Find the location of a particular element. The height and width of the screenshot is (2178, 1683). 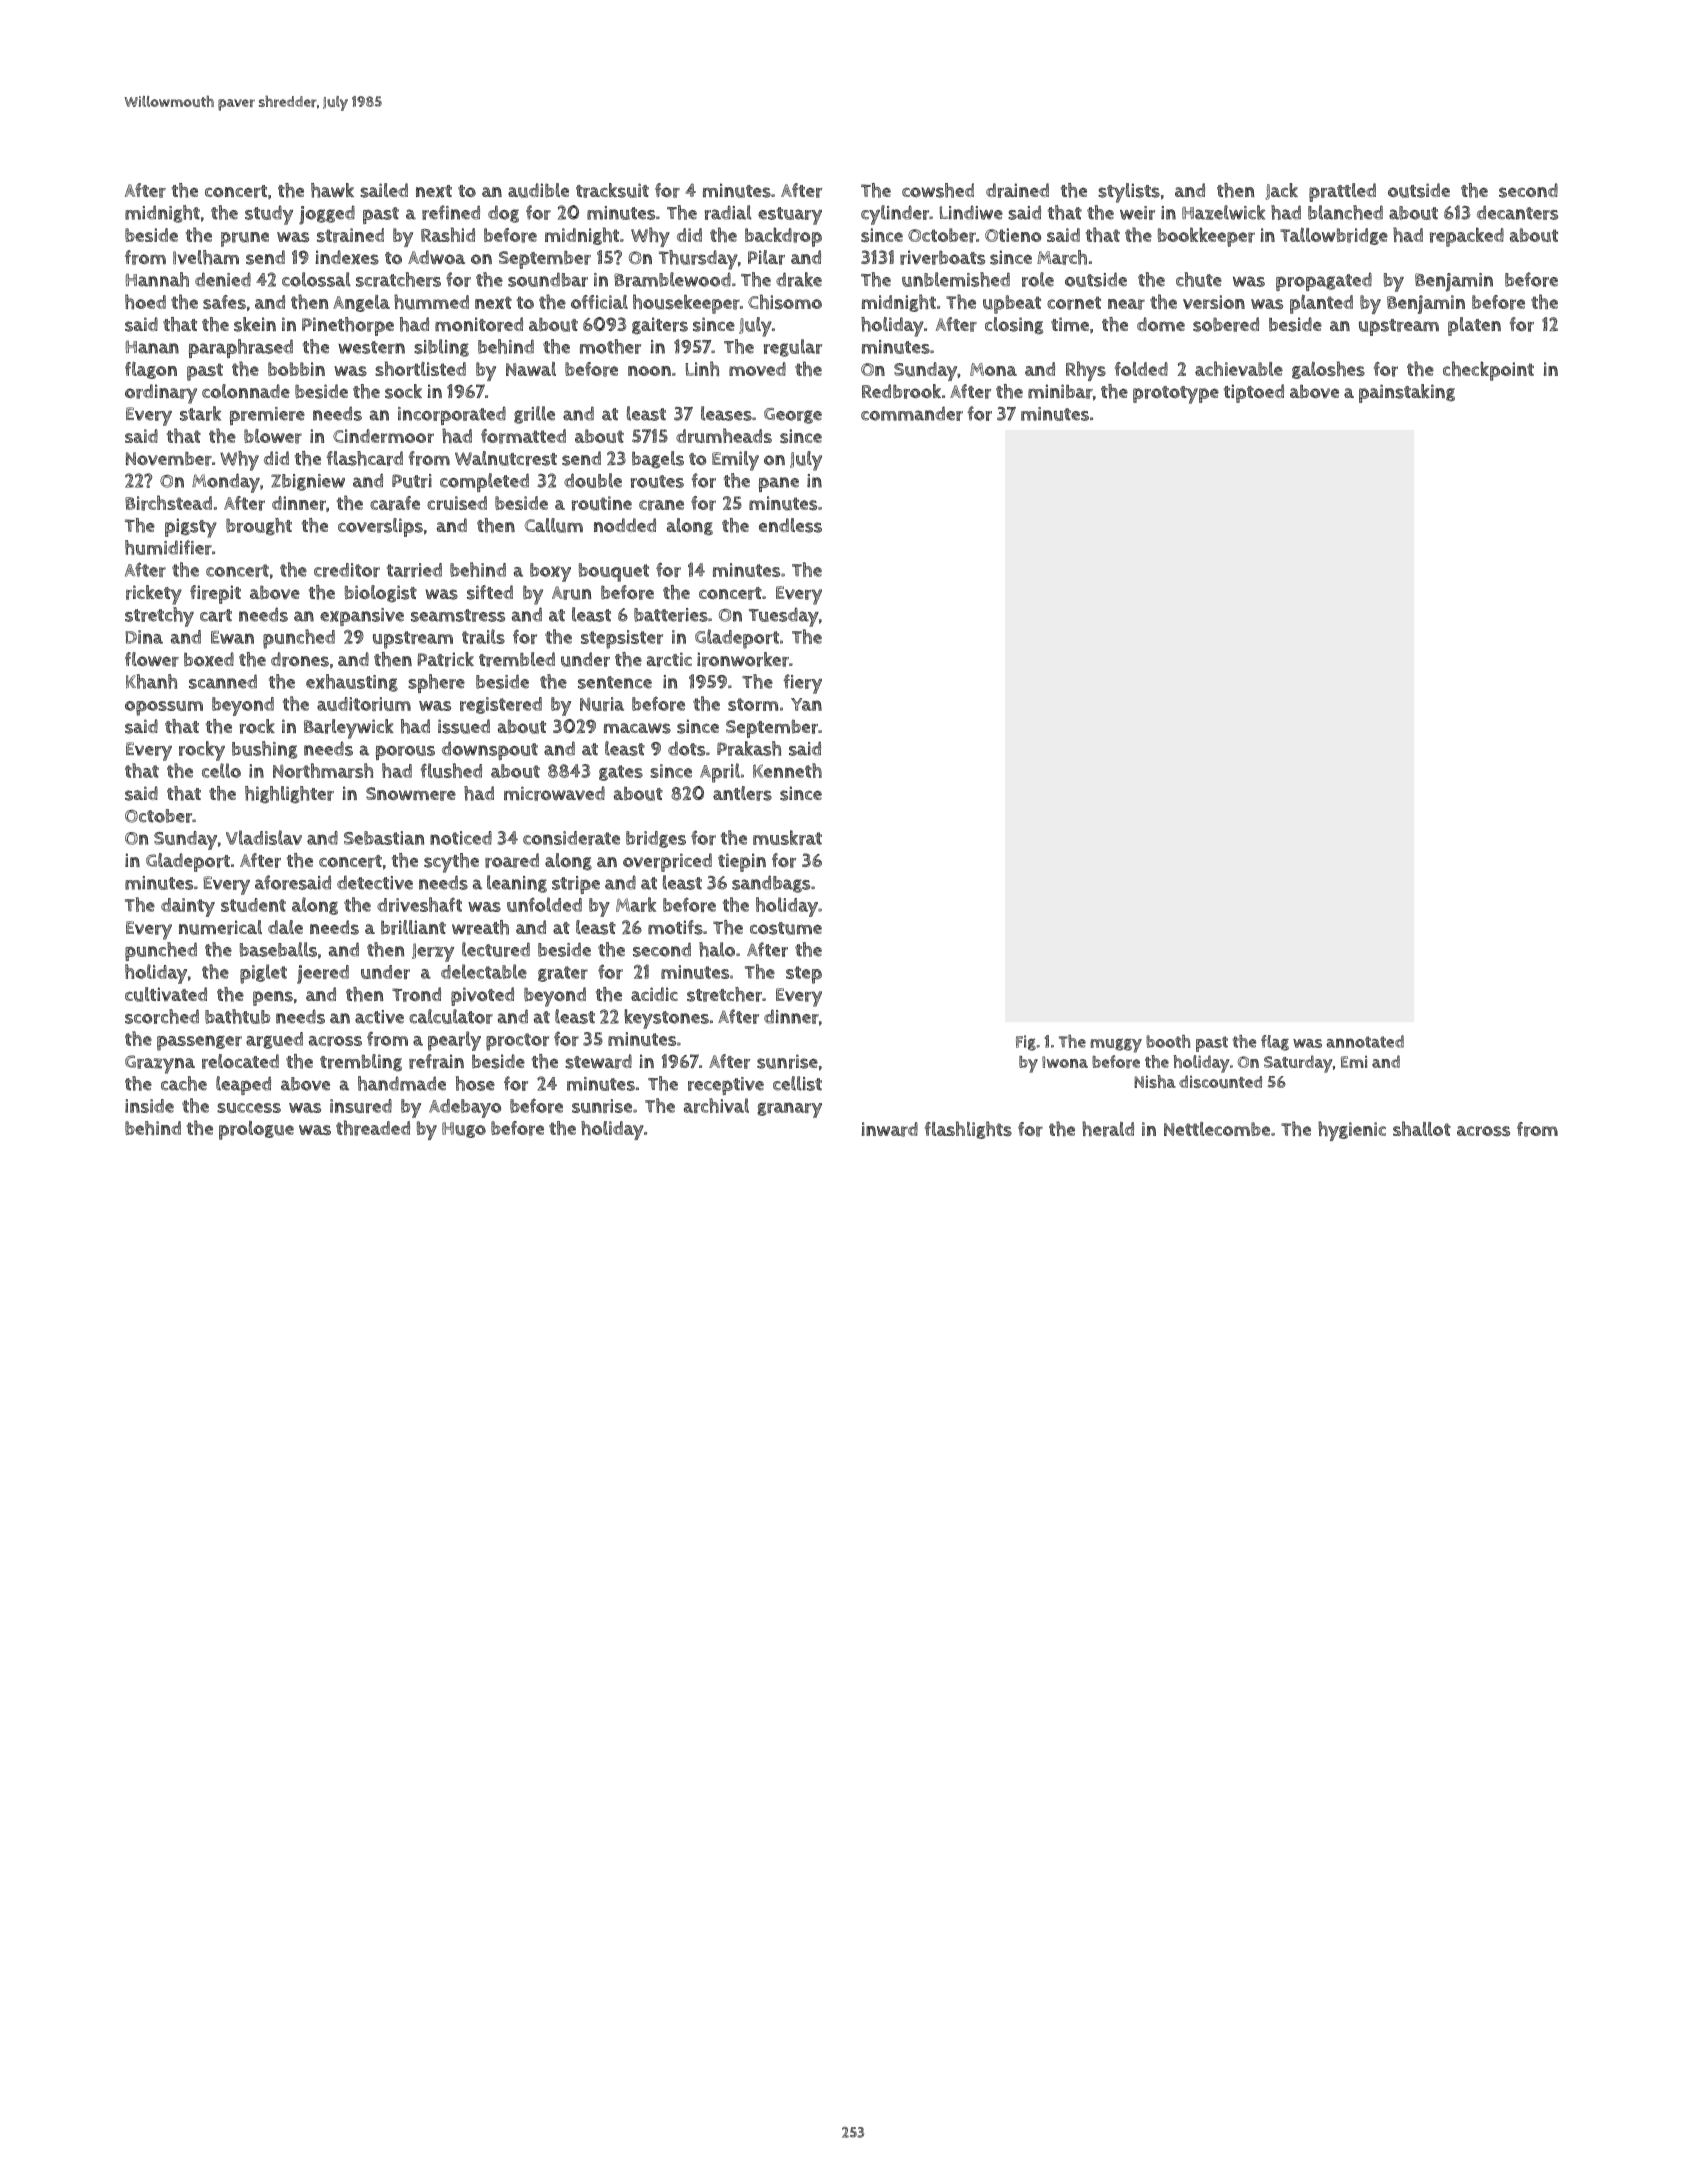

trails is located at coordinates (483, 636).
